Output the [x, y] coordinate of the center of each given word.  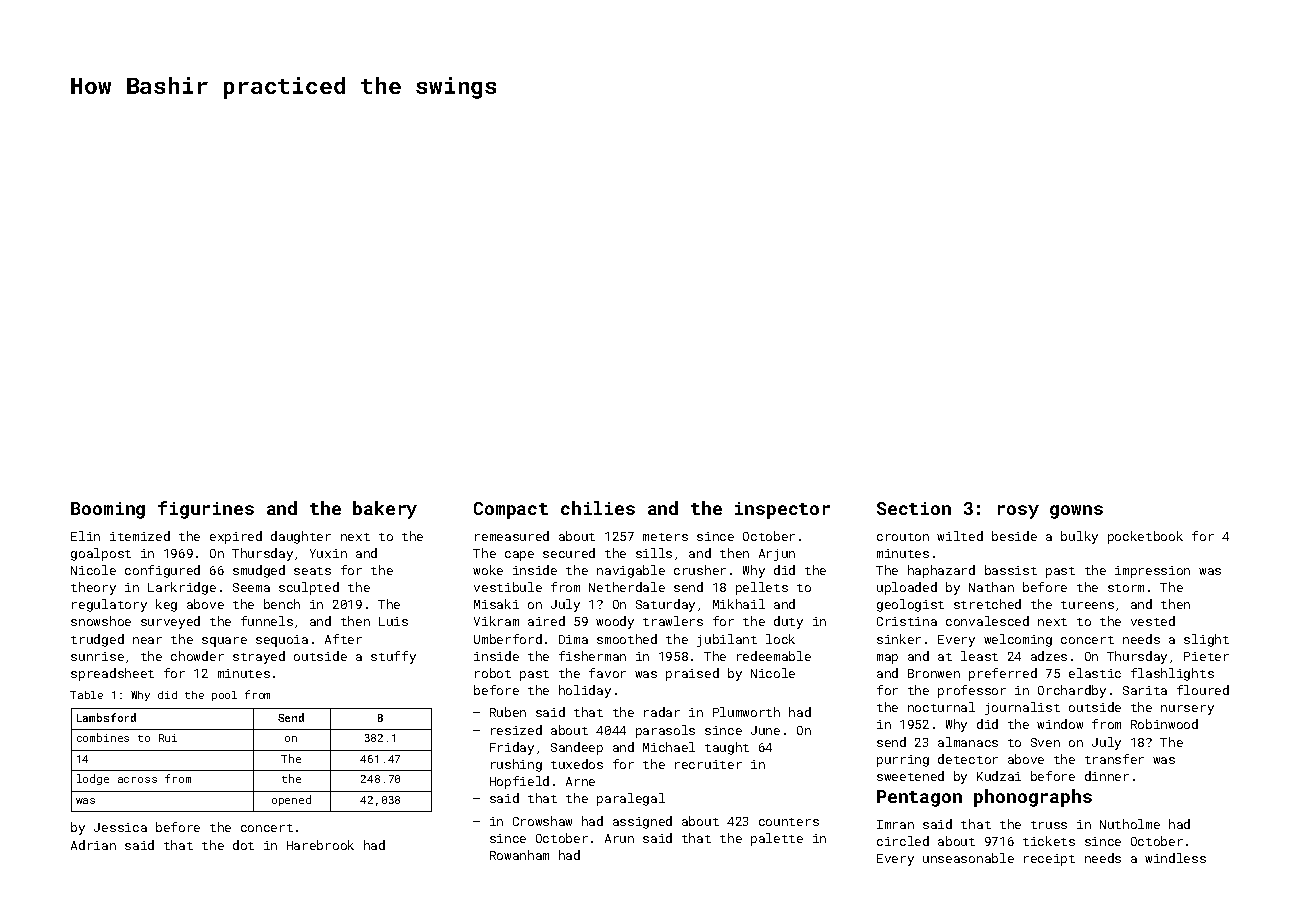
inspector [782, 510]
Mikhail [739, 604]
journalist [1022, 708]
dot [243, 845]
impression [1152, 572]
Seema [251, 587]
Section [914, 508]
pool [224, 696]
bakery [385, 510]
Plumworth [746, 712]
